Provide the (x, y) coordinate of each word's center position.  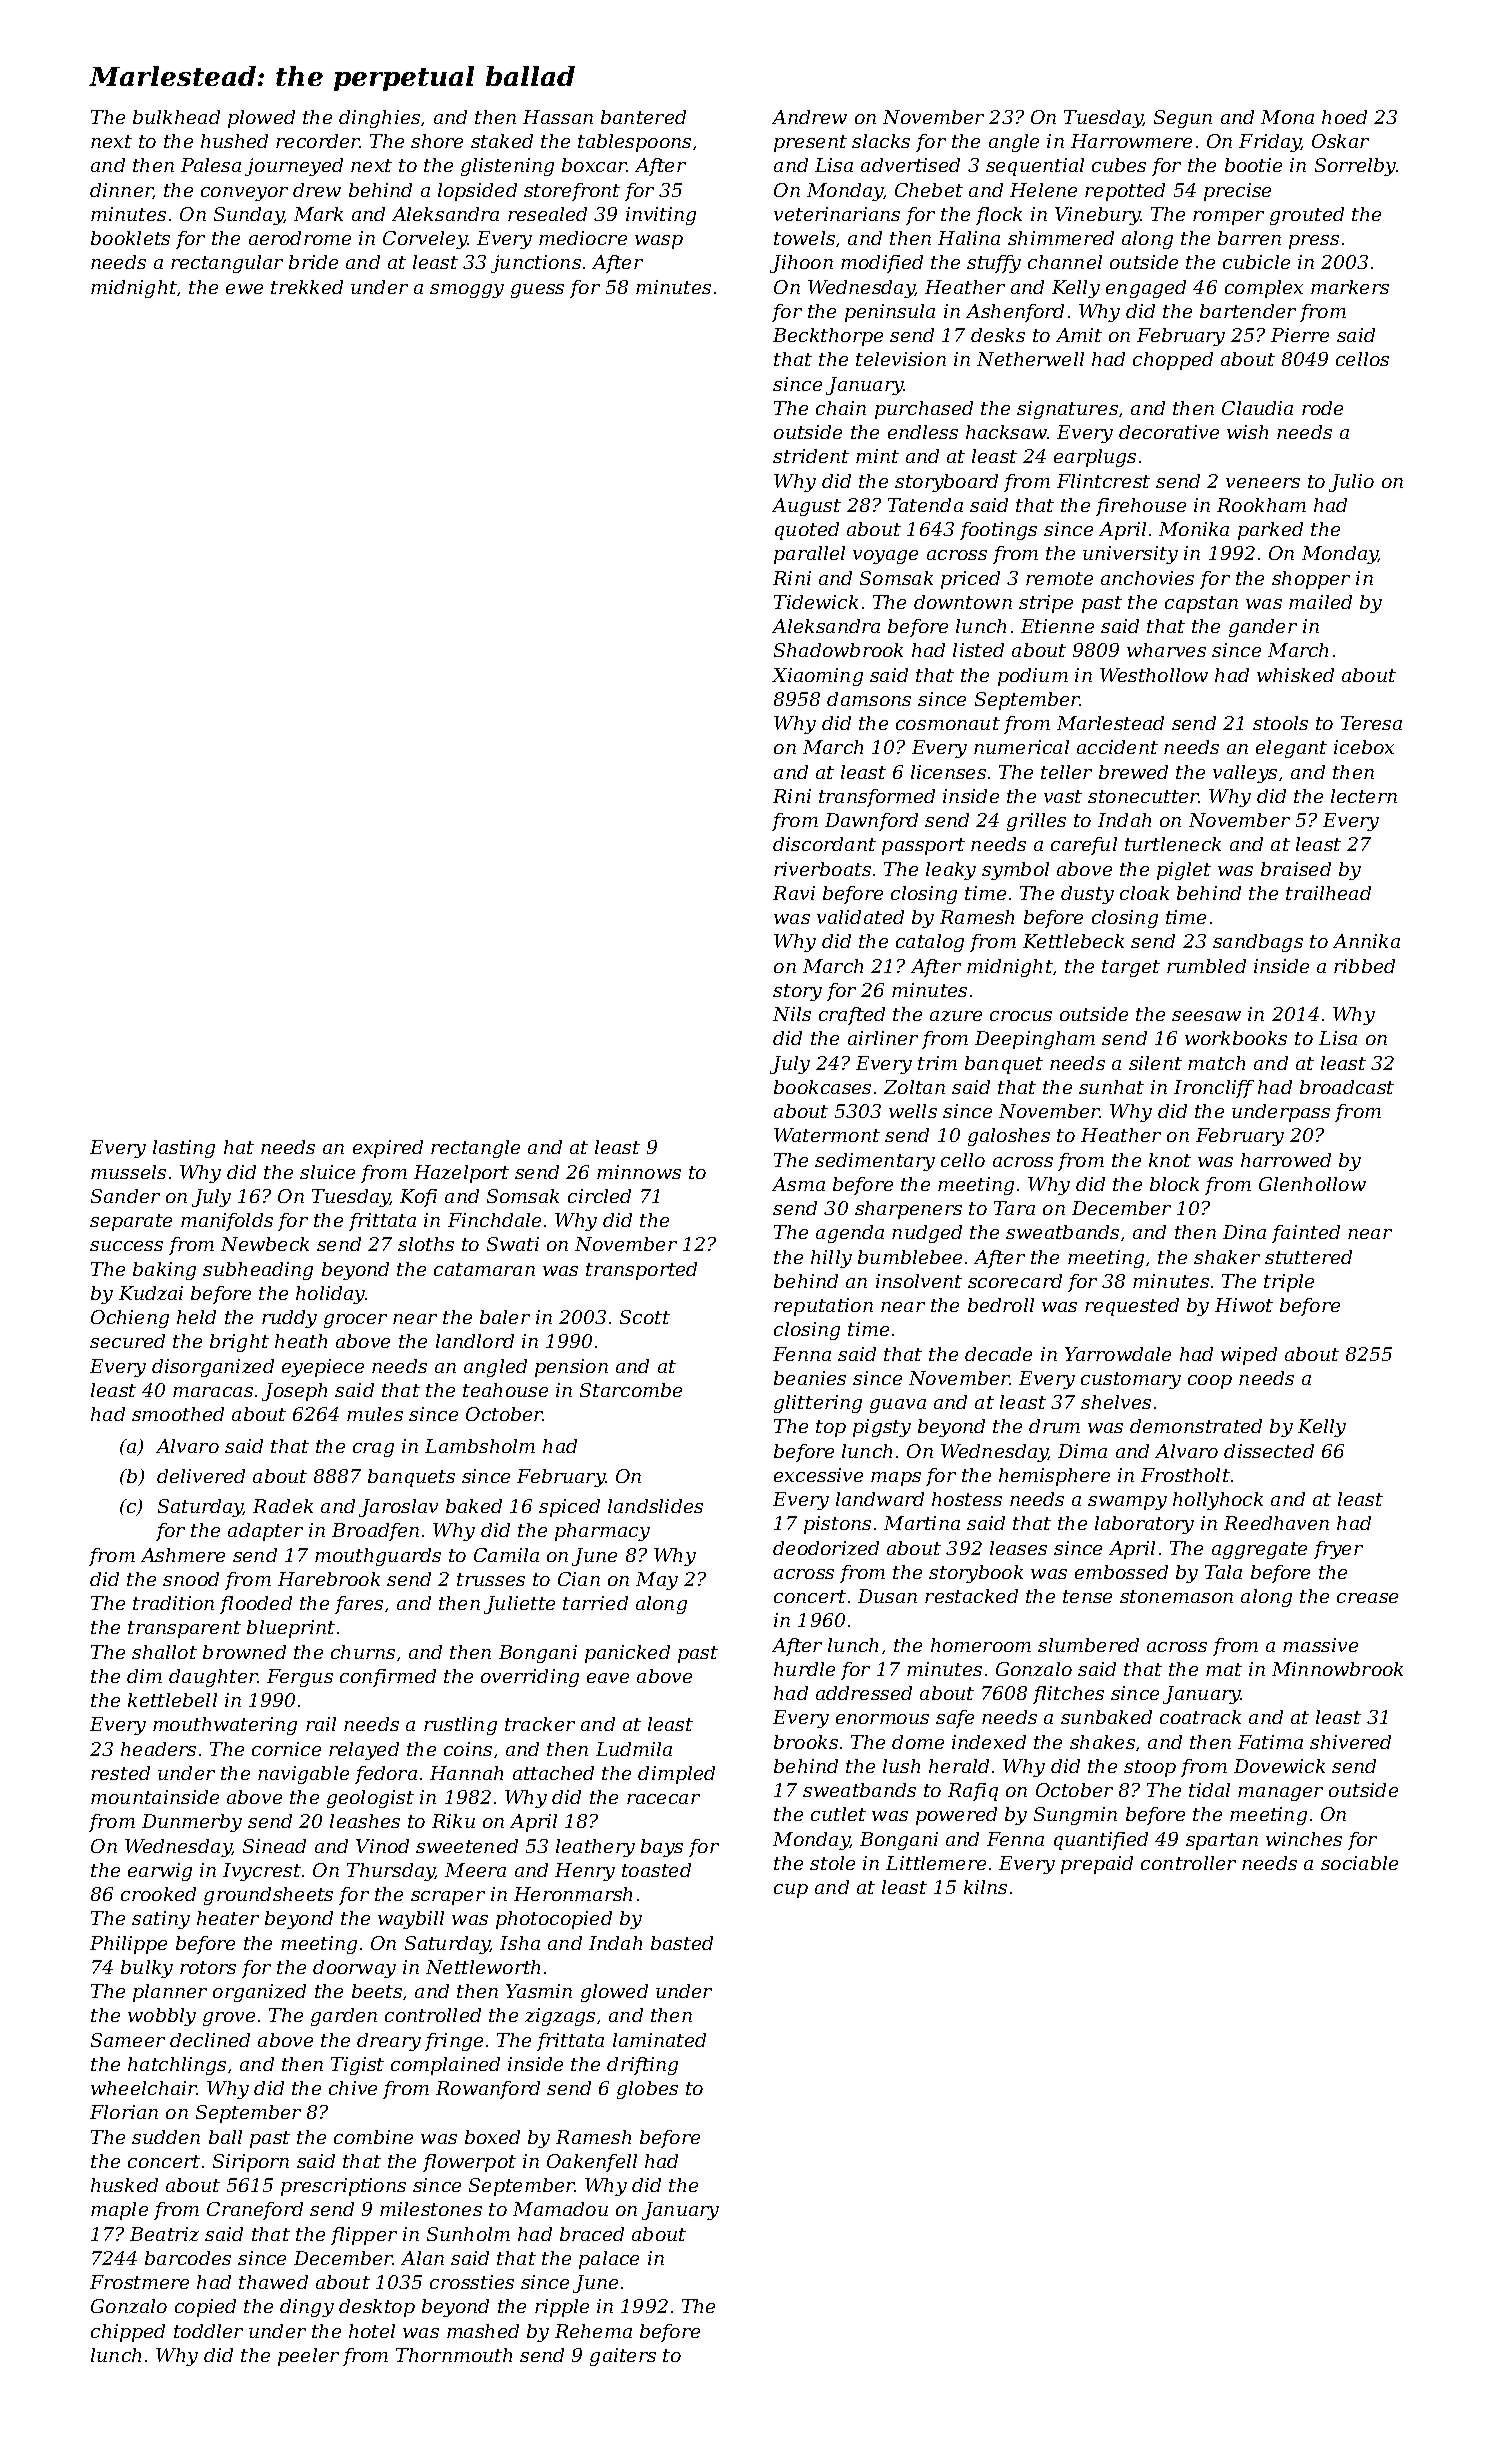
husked (124, 2185)
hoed (1344, 117)
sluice (327, 1172)
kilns (985, 1887)
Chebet (929, 190)
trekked (307, 287)
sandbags (1258, 943)
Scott (645, 1317)
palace (609, 2260)
